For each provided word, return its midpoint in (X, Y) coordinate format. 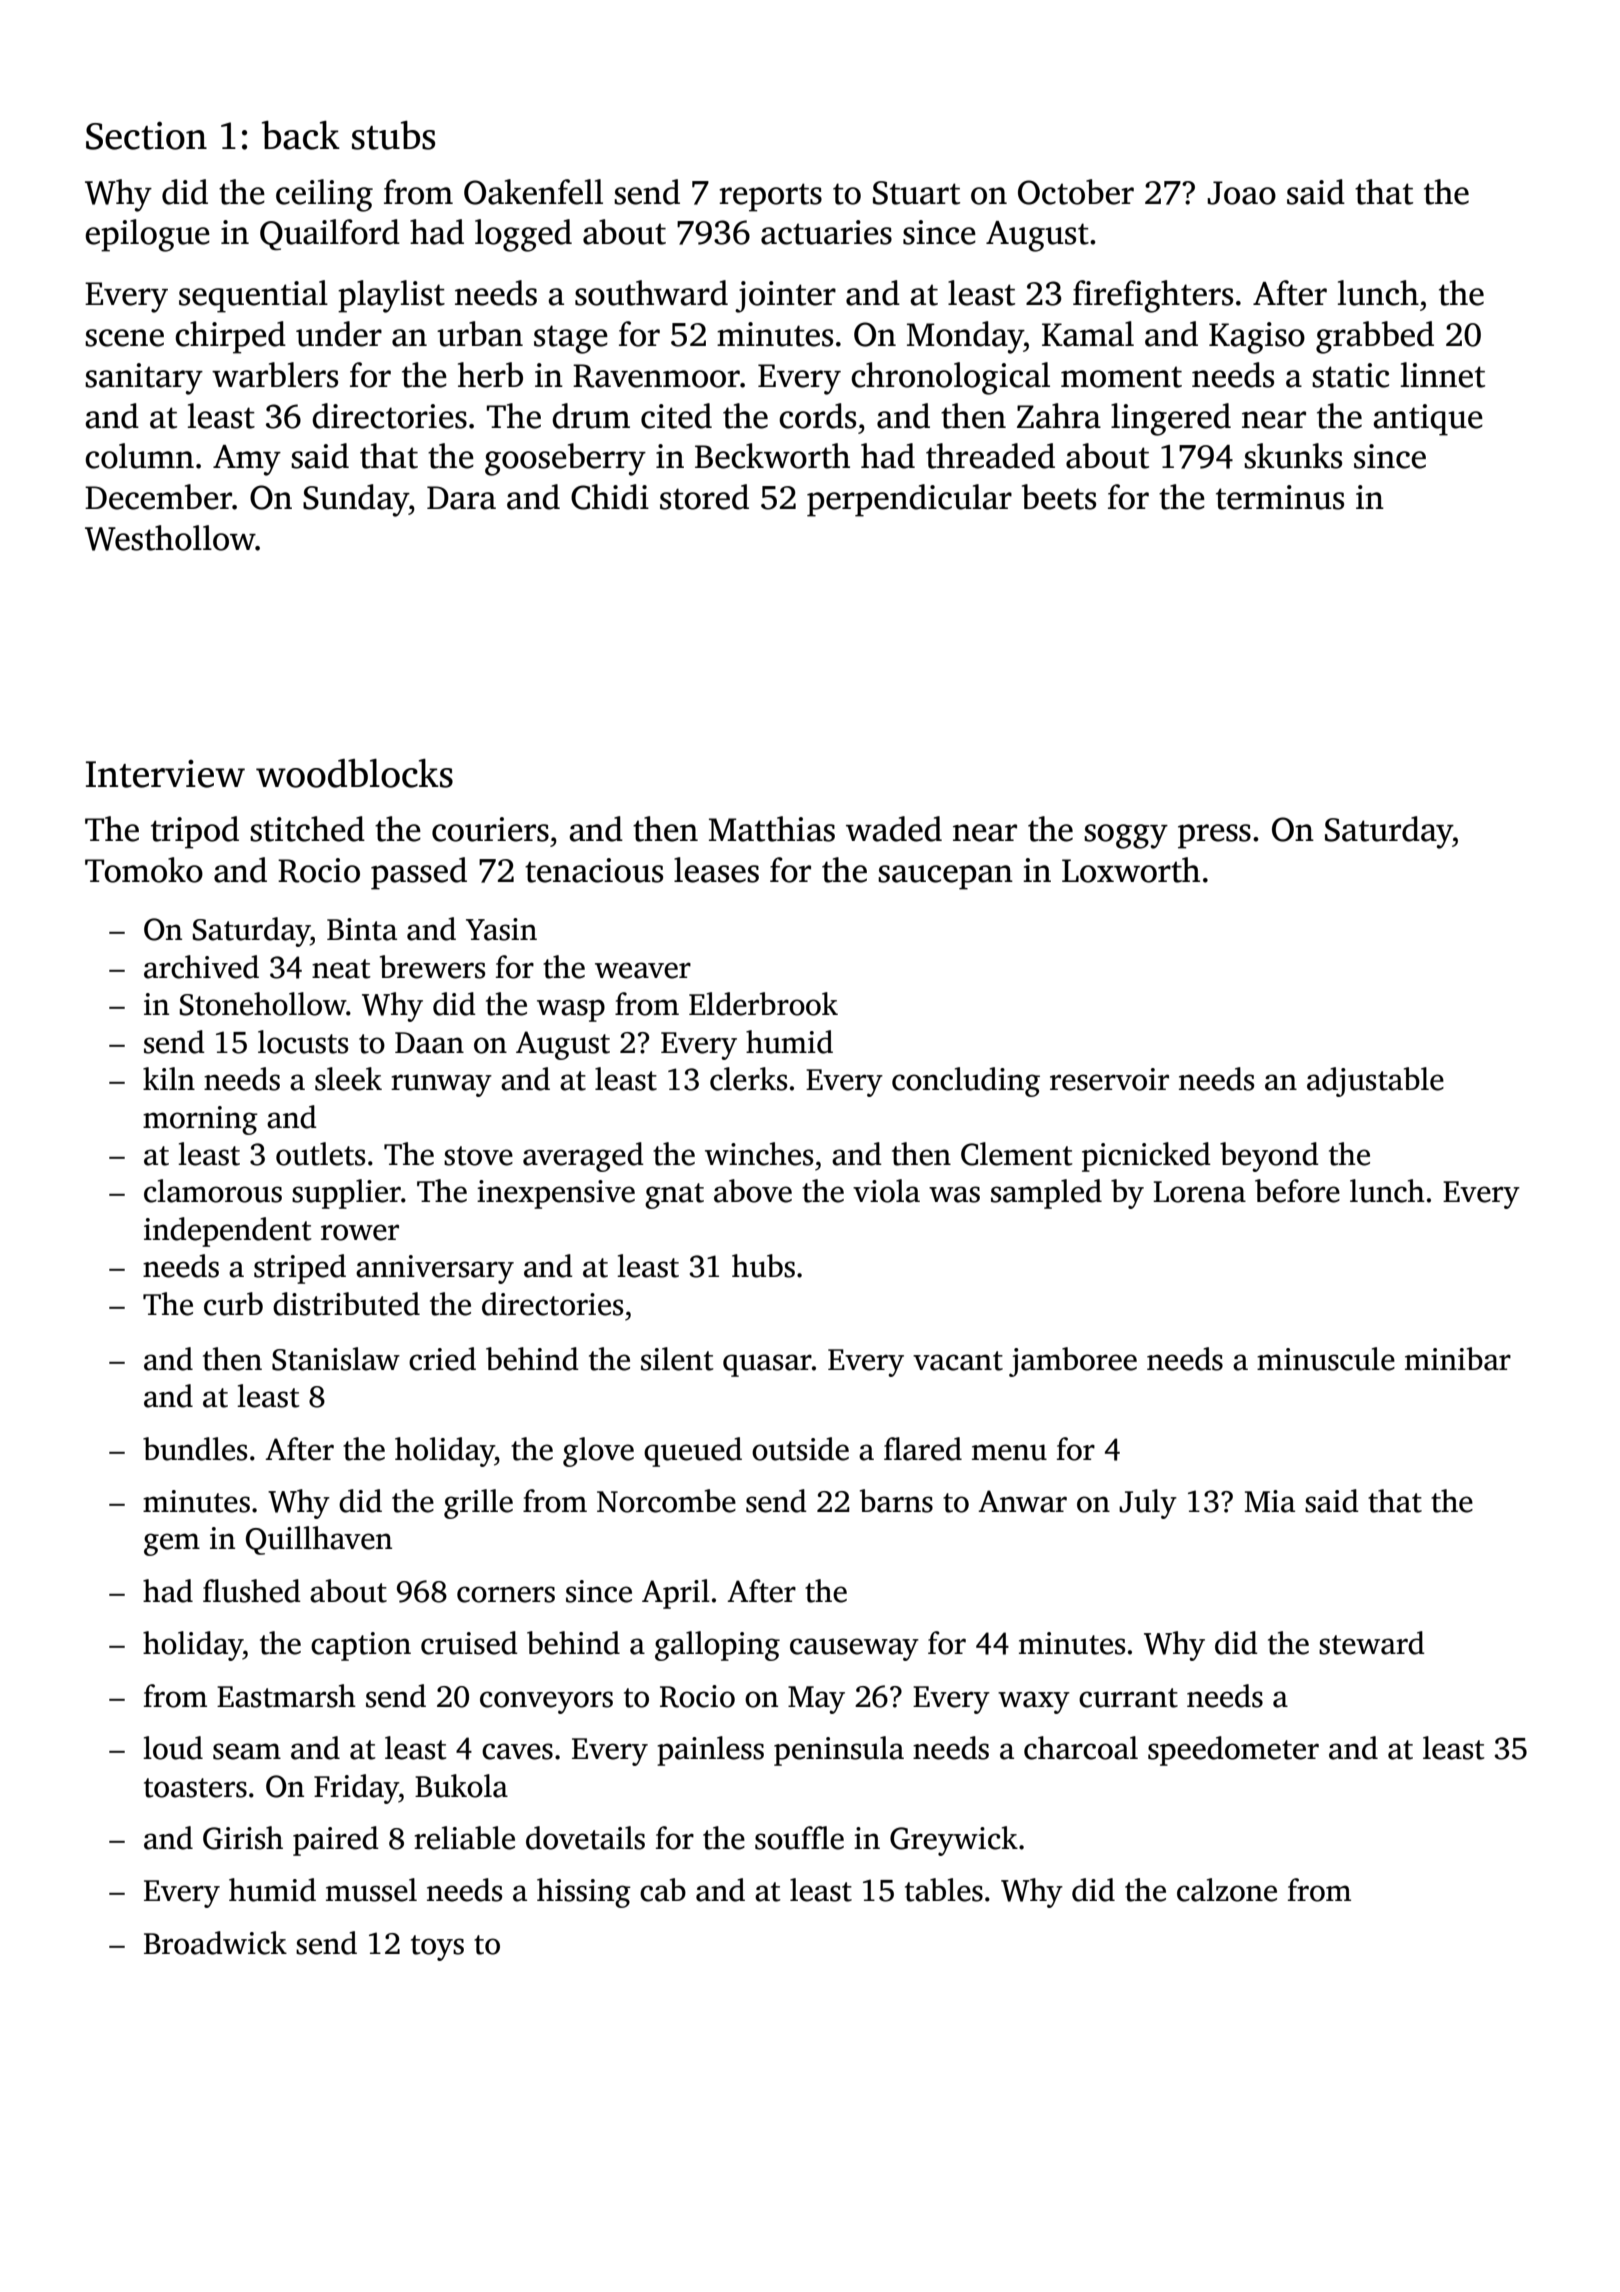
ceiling (324, 195)
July (1148, 1504)
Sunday (356, 500)
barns (896, 1501)
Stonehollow (263, 1004)
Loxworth (1131, 870)
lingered (1171, 419)
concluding (966, 1082)
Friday (356, 1789)
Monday (965, 337)
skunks (1293, 456)
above (753, 1191)
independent (228, 1232)
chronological (950, 378)
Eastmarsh (286, 1696)
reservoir (1109, 1079)
